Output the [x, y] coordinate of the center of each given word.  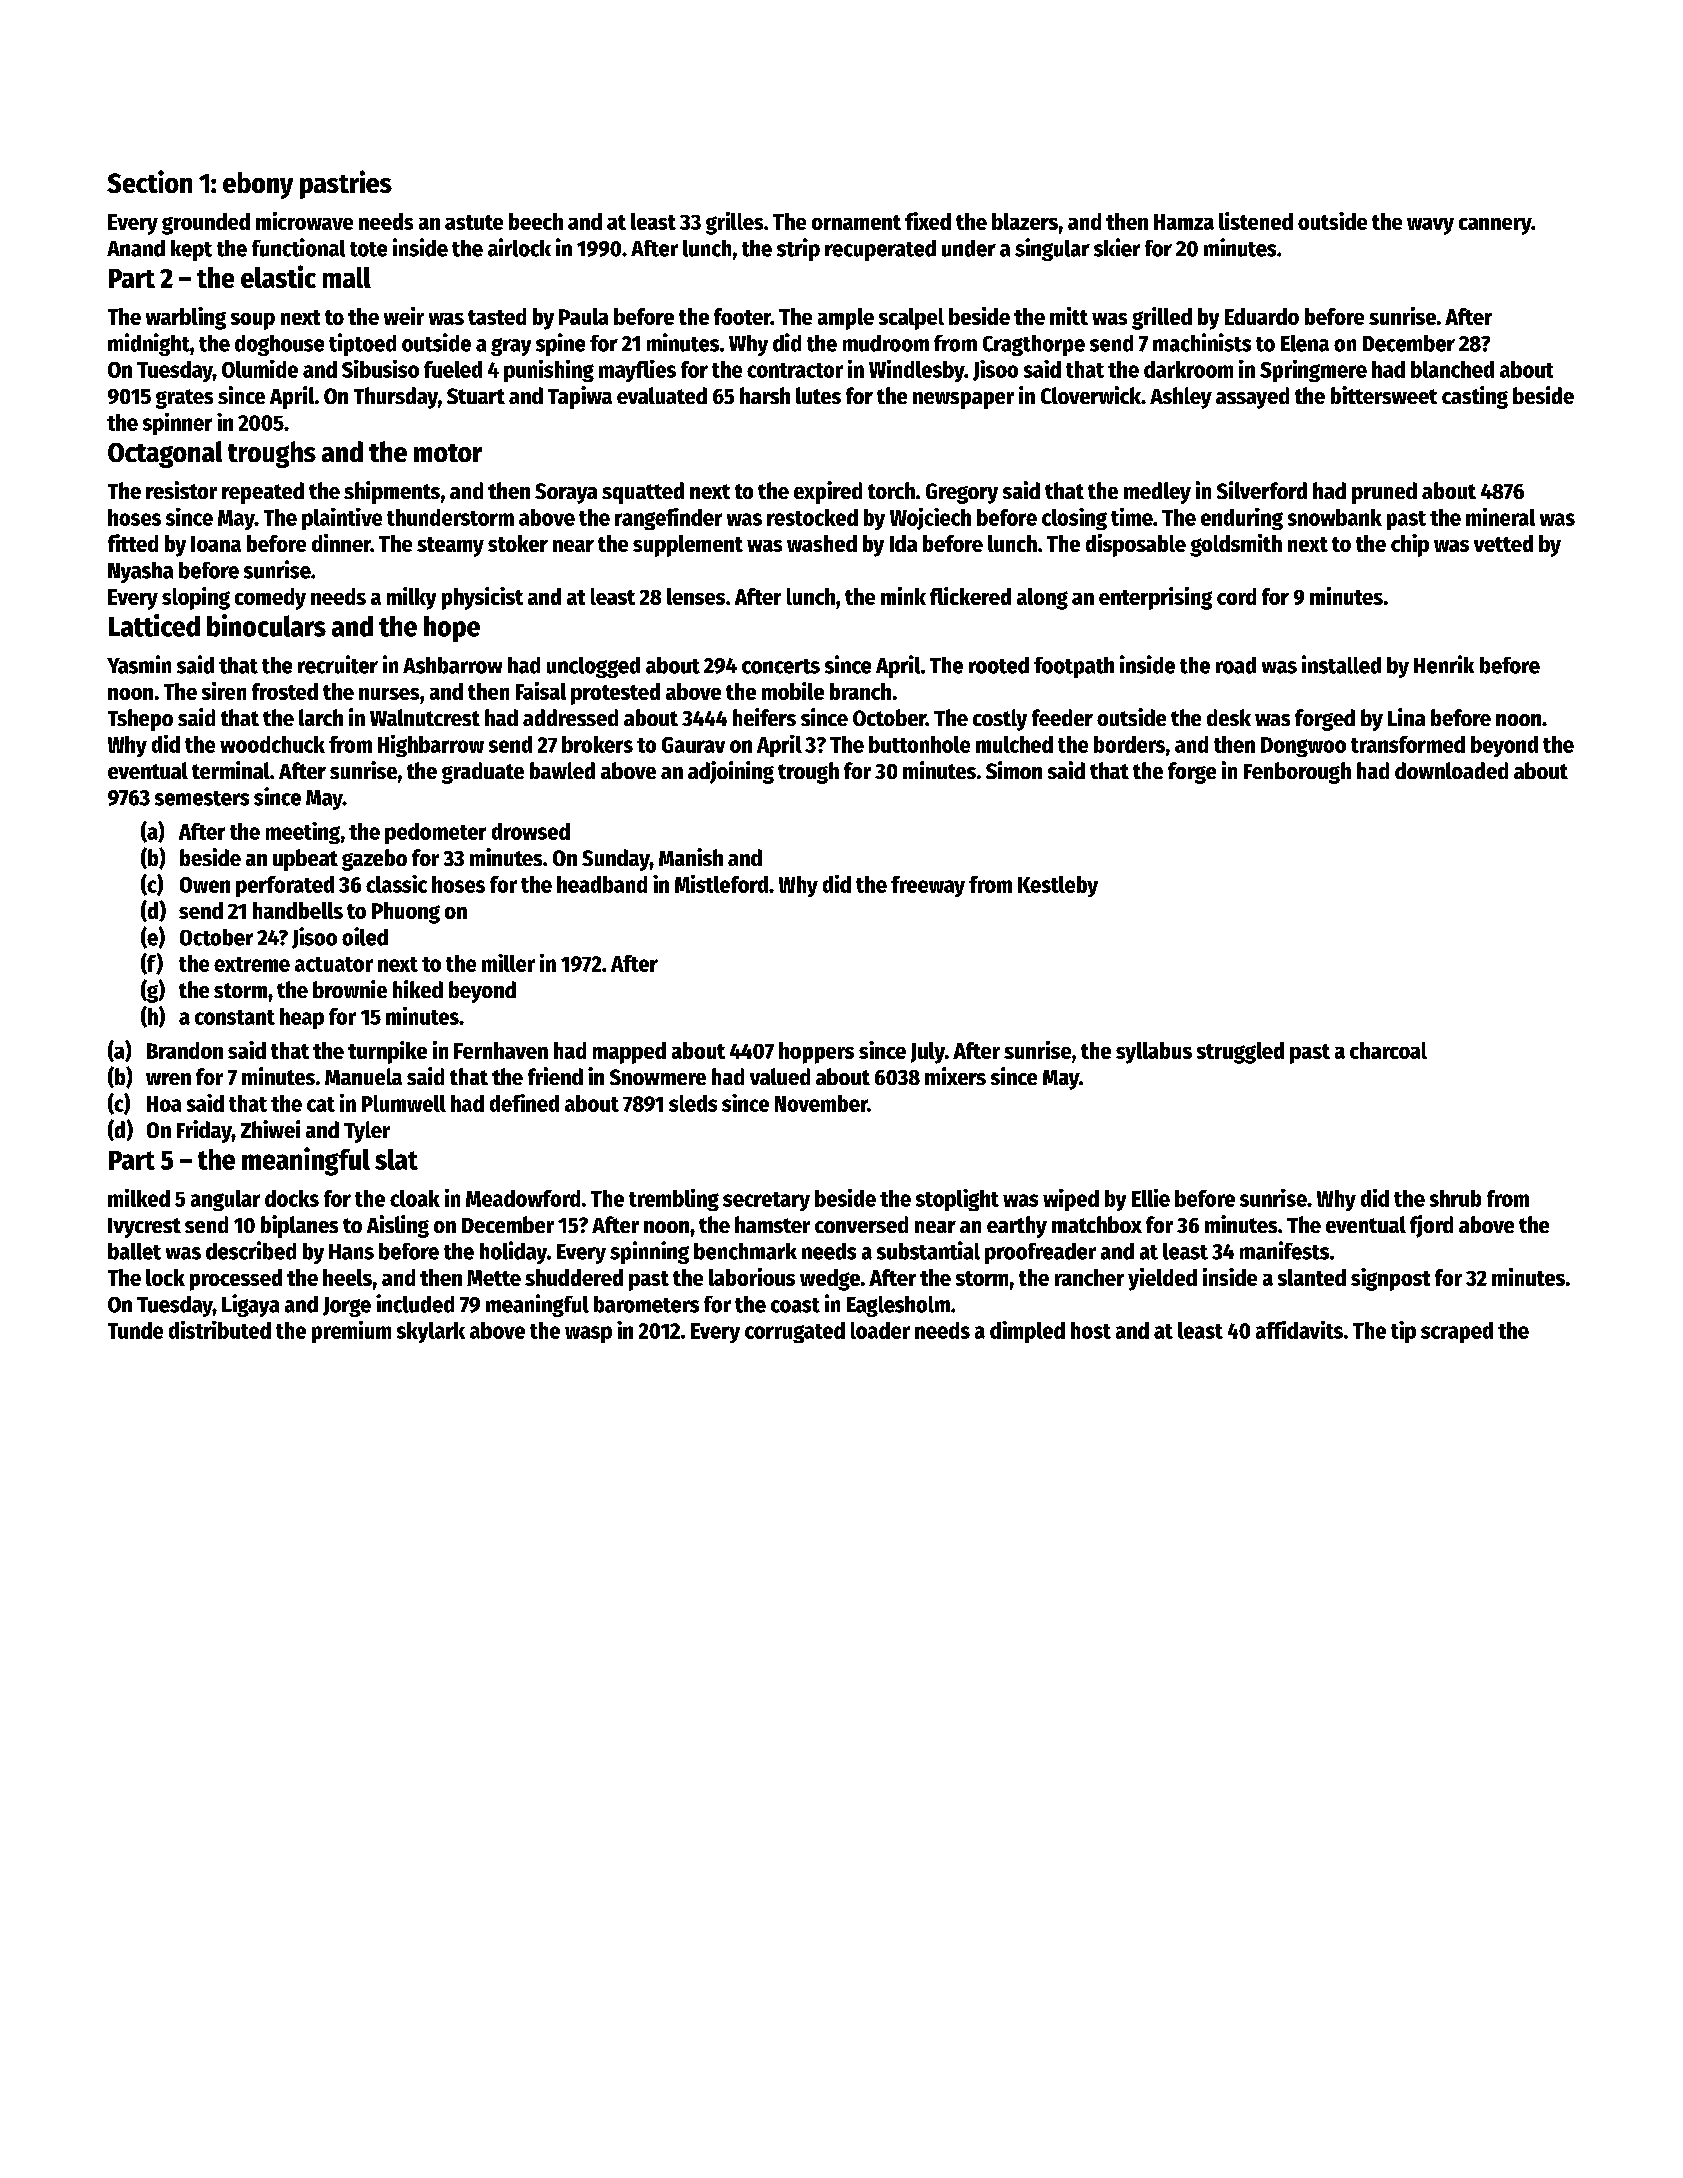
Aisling [398, 1226]
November [821, 1103]
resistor [181, 490]
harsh [765, 395]
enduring [1242, 519]
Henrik [1444, 664]
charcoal [1388, 1050]
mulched [1014, 744]
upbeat [305, 860]
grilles [734, 223]
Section [149, 181]
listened [1256, 221]
